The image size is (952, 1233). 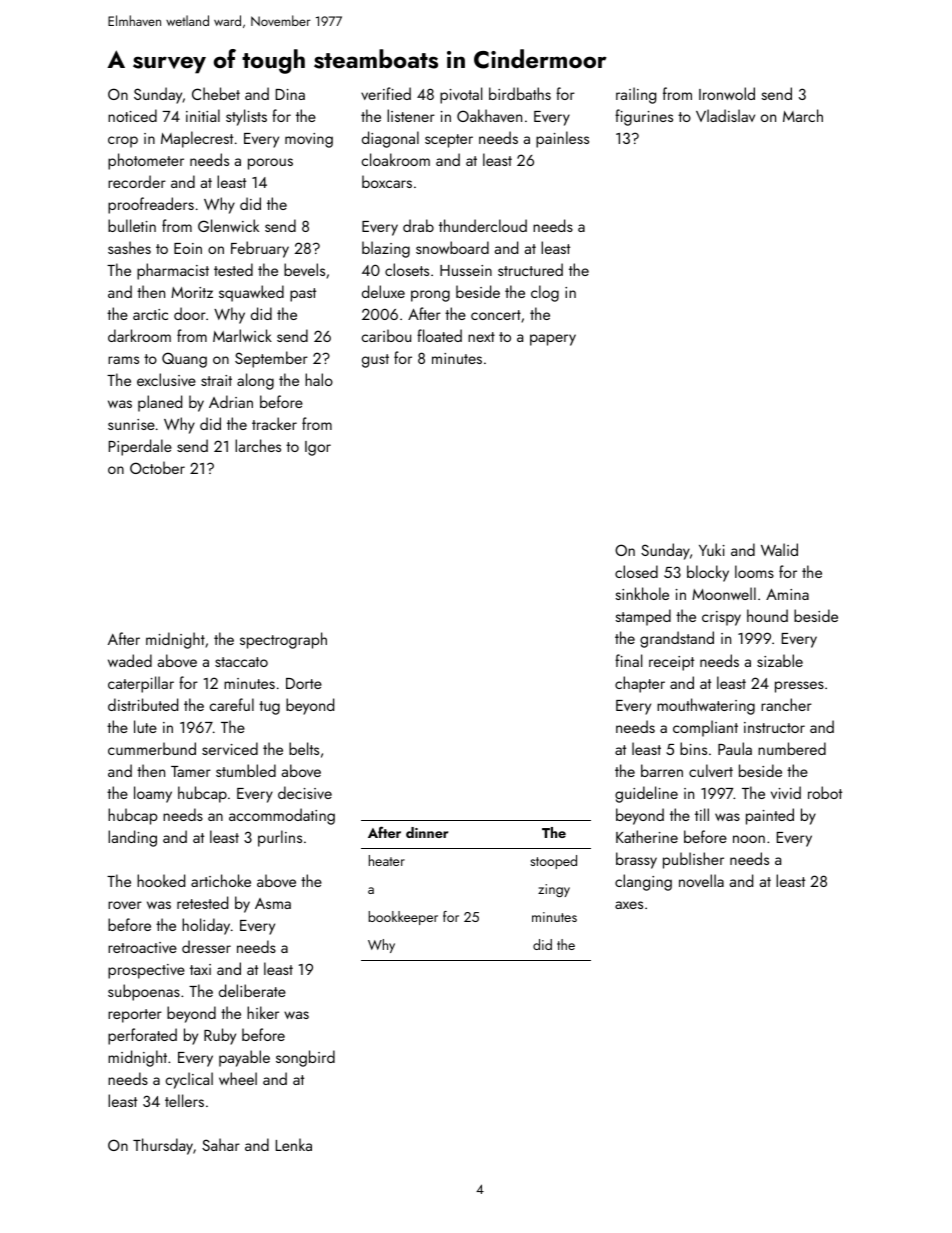 I want to click on verified, so click(x=386, y=93).
